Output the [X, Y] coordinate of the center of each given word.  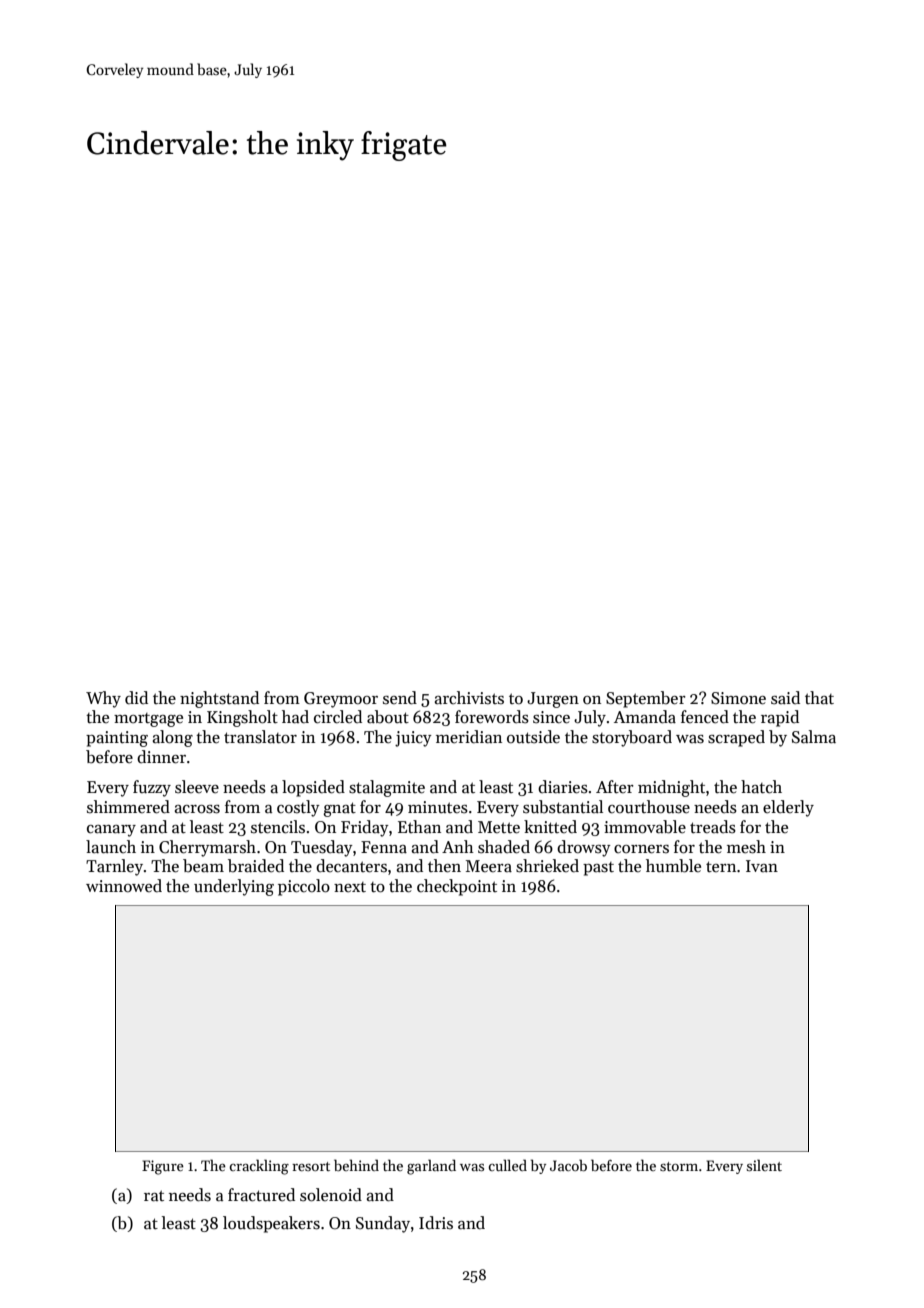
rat [154, 1196]
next [350, 887]
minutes [438, 807]
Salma [814, 737]
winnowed [124, 885]
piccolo [304, 887]
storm [679, 1166]
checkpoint [457, 887]
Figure [163, 1167]
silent [764, 1165]
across [197, 809]
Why [103, 699]
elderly [788, 808]
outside [533, 737]
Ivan [762, 866]
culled [508, 1165]
